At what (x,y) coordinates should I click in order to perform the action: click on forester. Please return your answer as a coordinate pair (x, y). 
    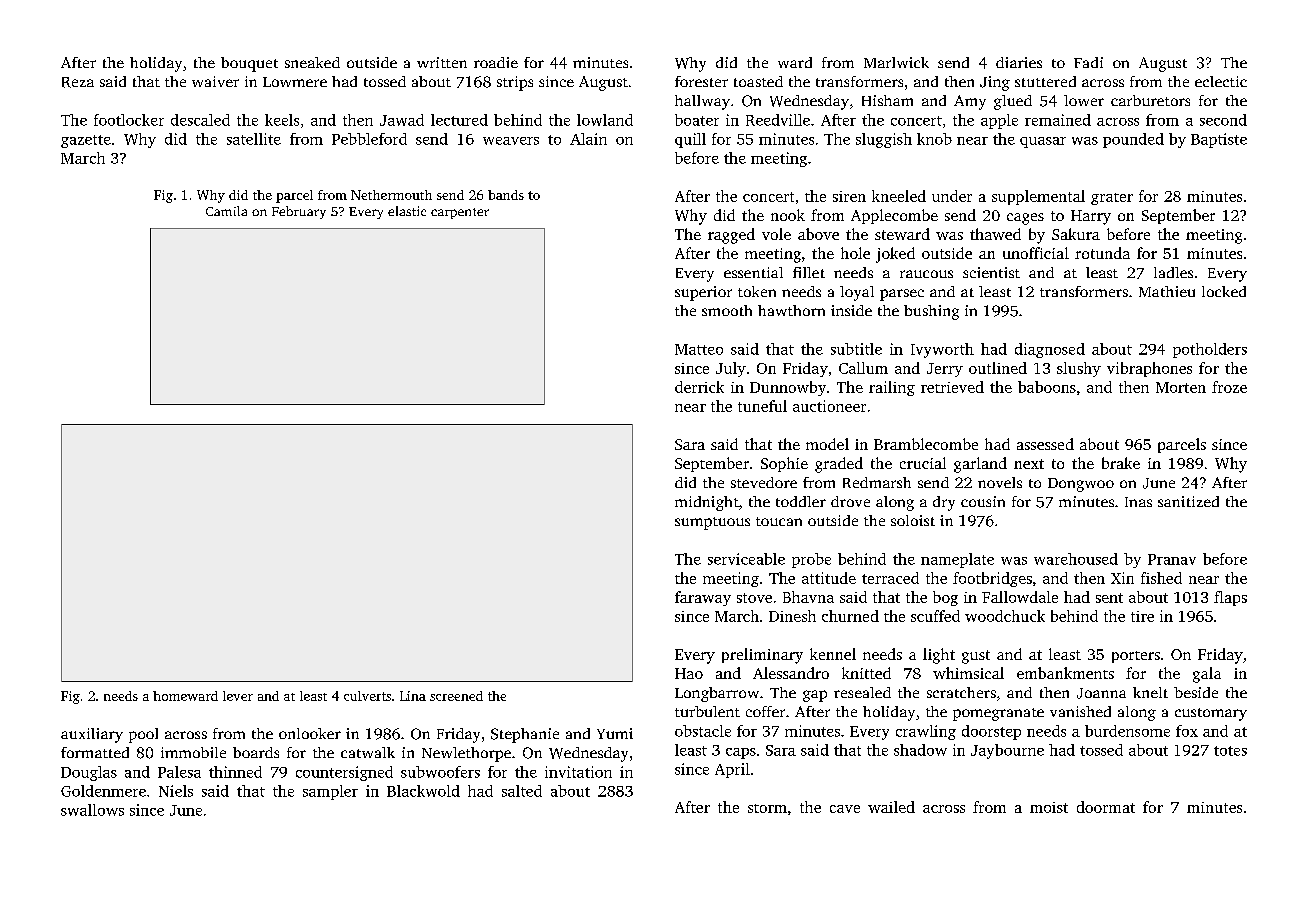
    Looking at the image, I should click on (701, 81).
